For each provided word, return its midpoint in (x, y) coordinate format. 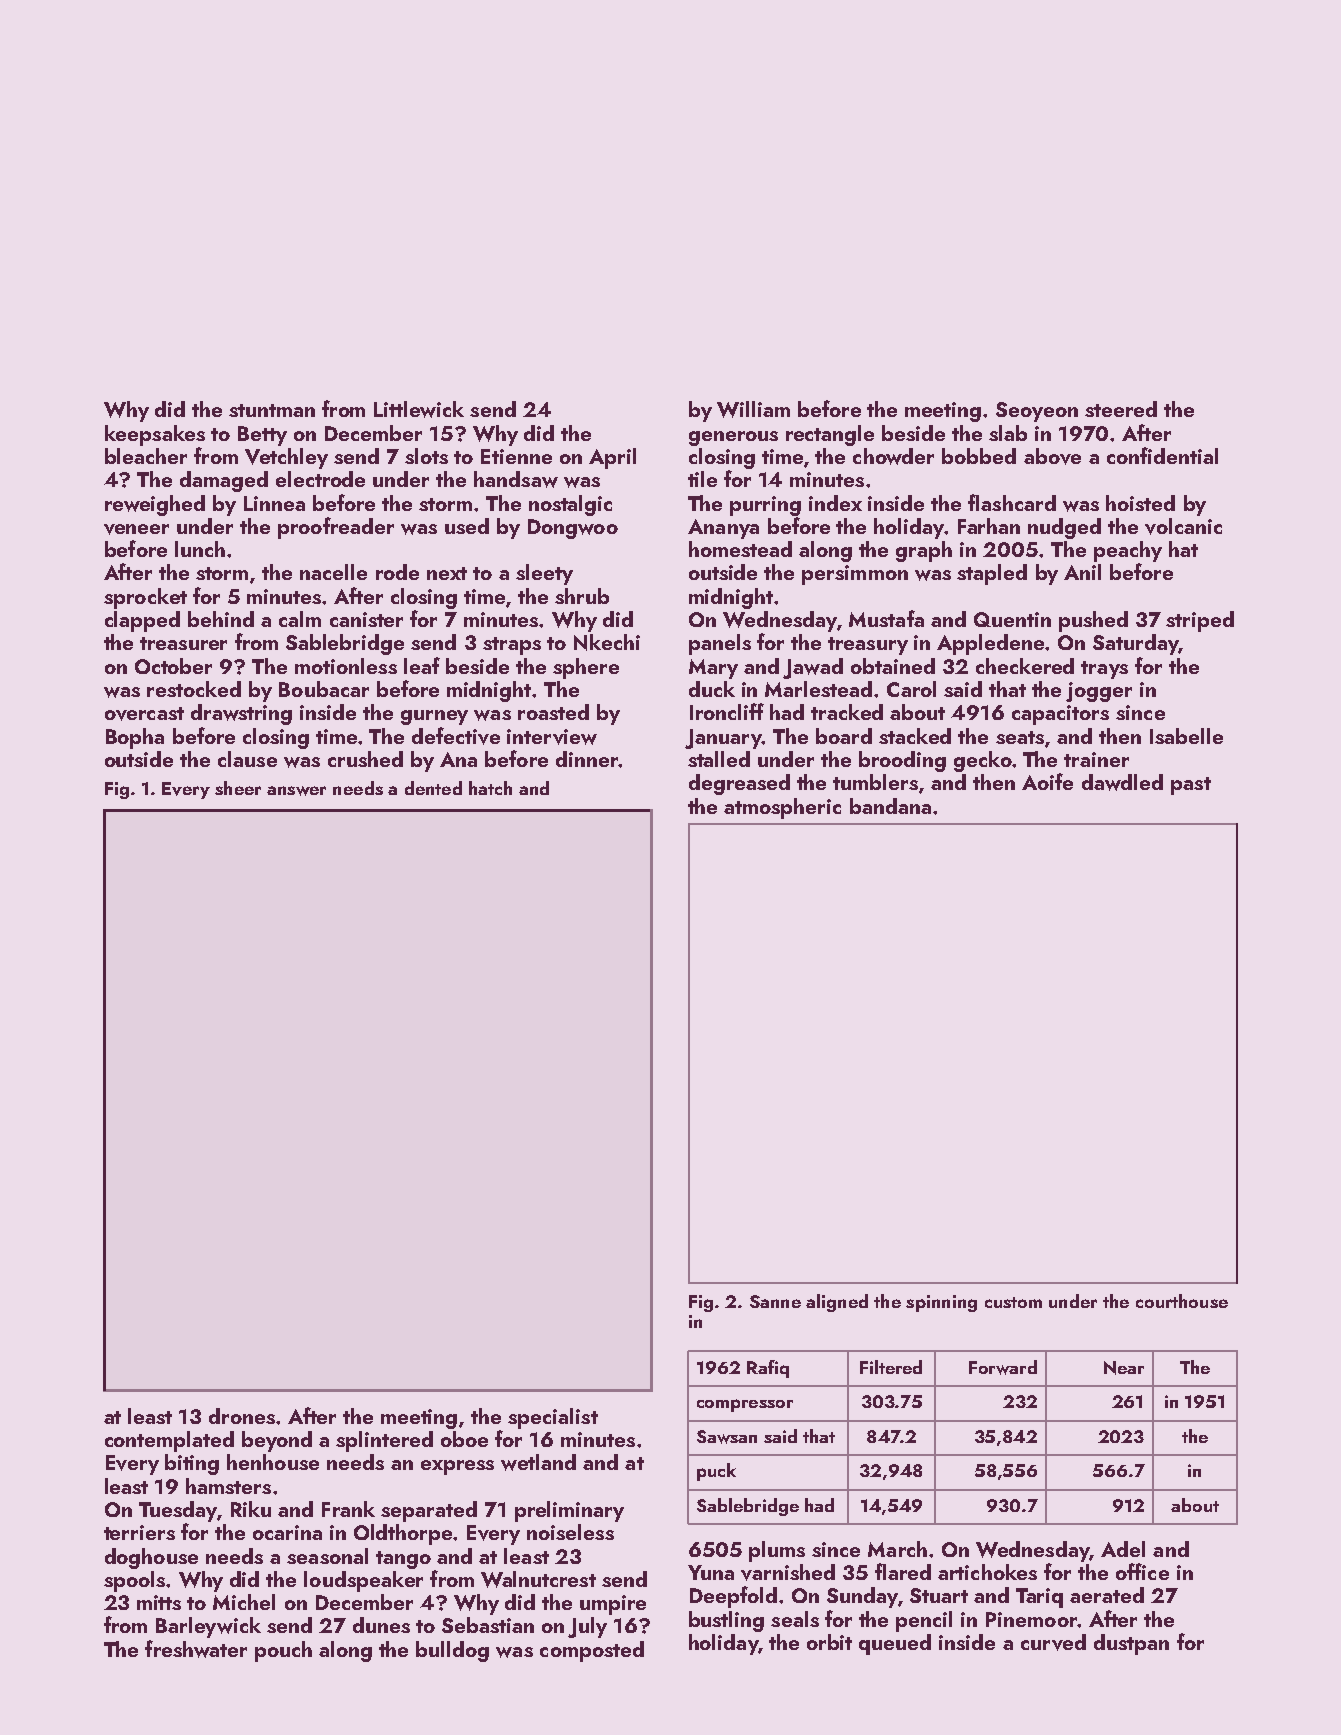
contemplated (169, 1441)
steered (1121, 409)
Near (1124, 1368)
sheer (238, 788)
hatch (490, 788)
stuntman (272, 410)
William (753, 409)
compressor (745, 1405)
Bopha (135, 738)
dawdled (1122, 782)
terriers (139, 1532)
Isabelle (1186, 736)
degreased (739, 784)
